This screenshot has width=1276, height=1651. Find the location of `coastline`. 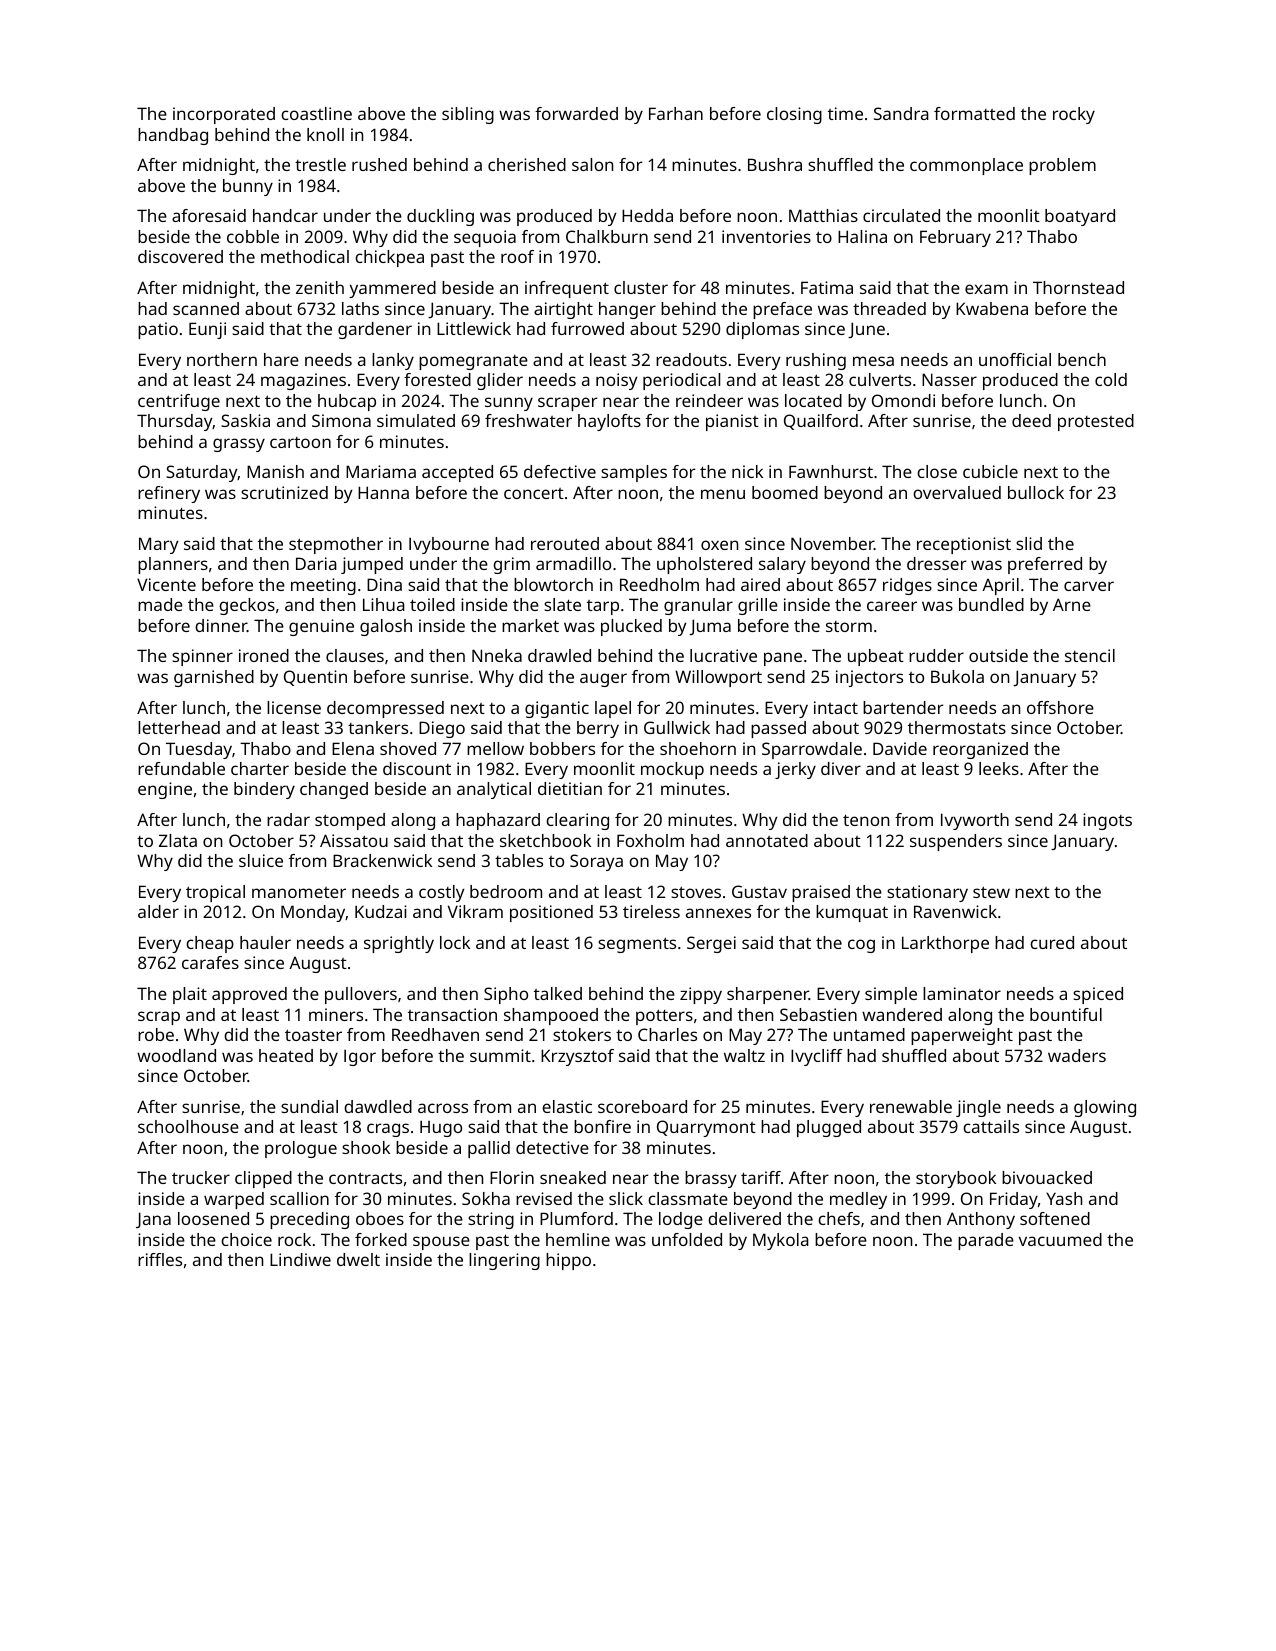

coastline is located at coordinates (316, 113).
